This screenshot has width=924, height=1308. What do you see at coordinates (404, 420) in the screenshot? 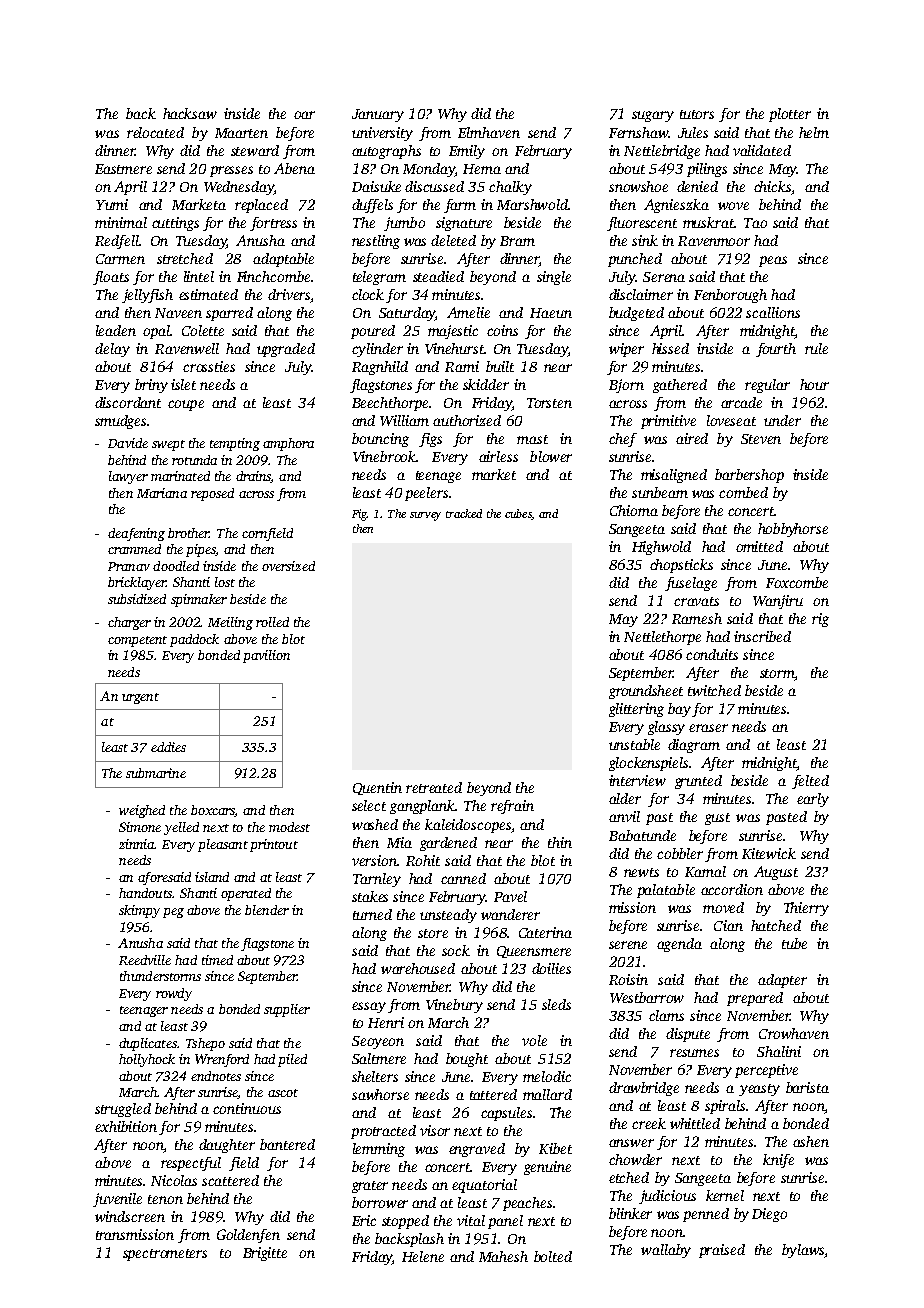
I see `William` at bounding box center [404, 420].
